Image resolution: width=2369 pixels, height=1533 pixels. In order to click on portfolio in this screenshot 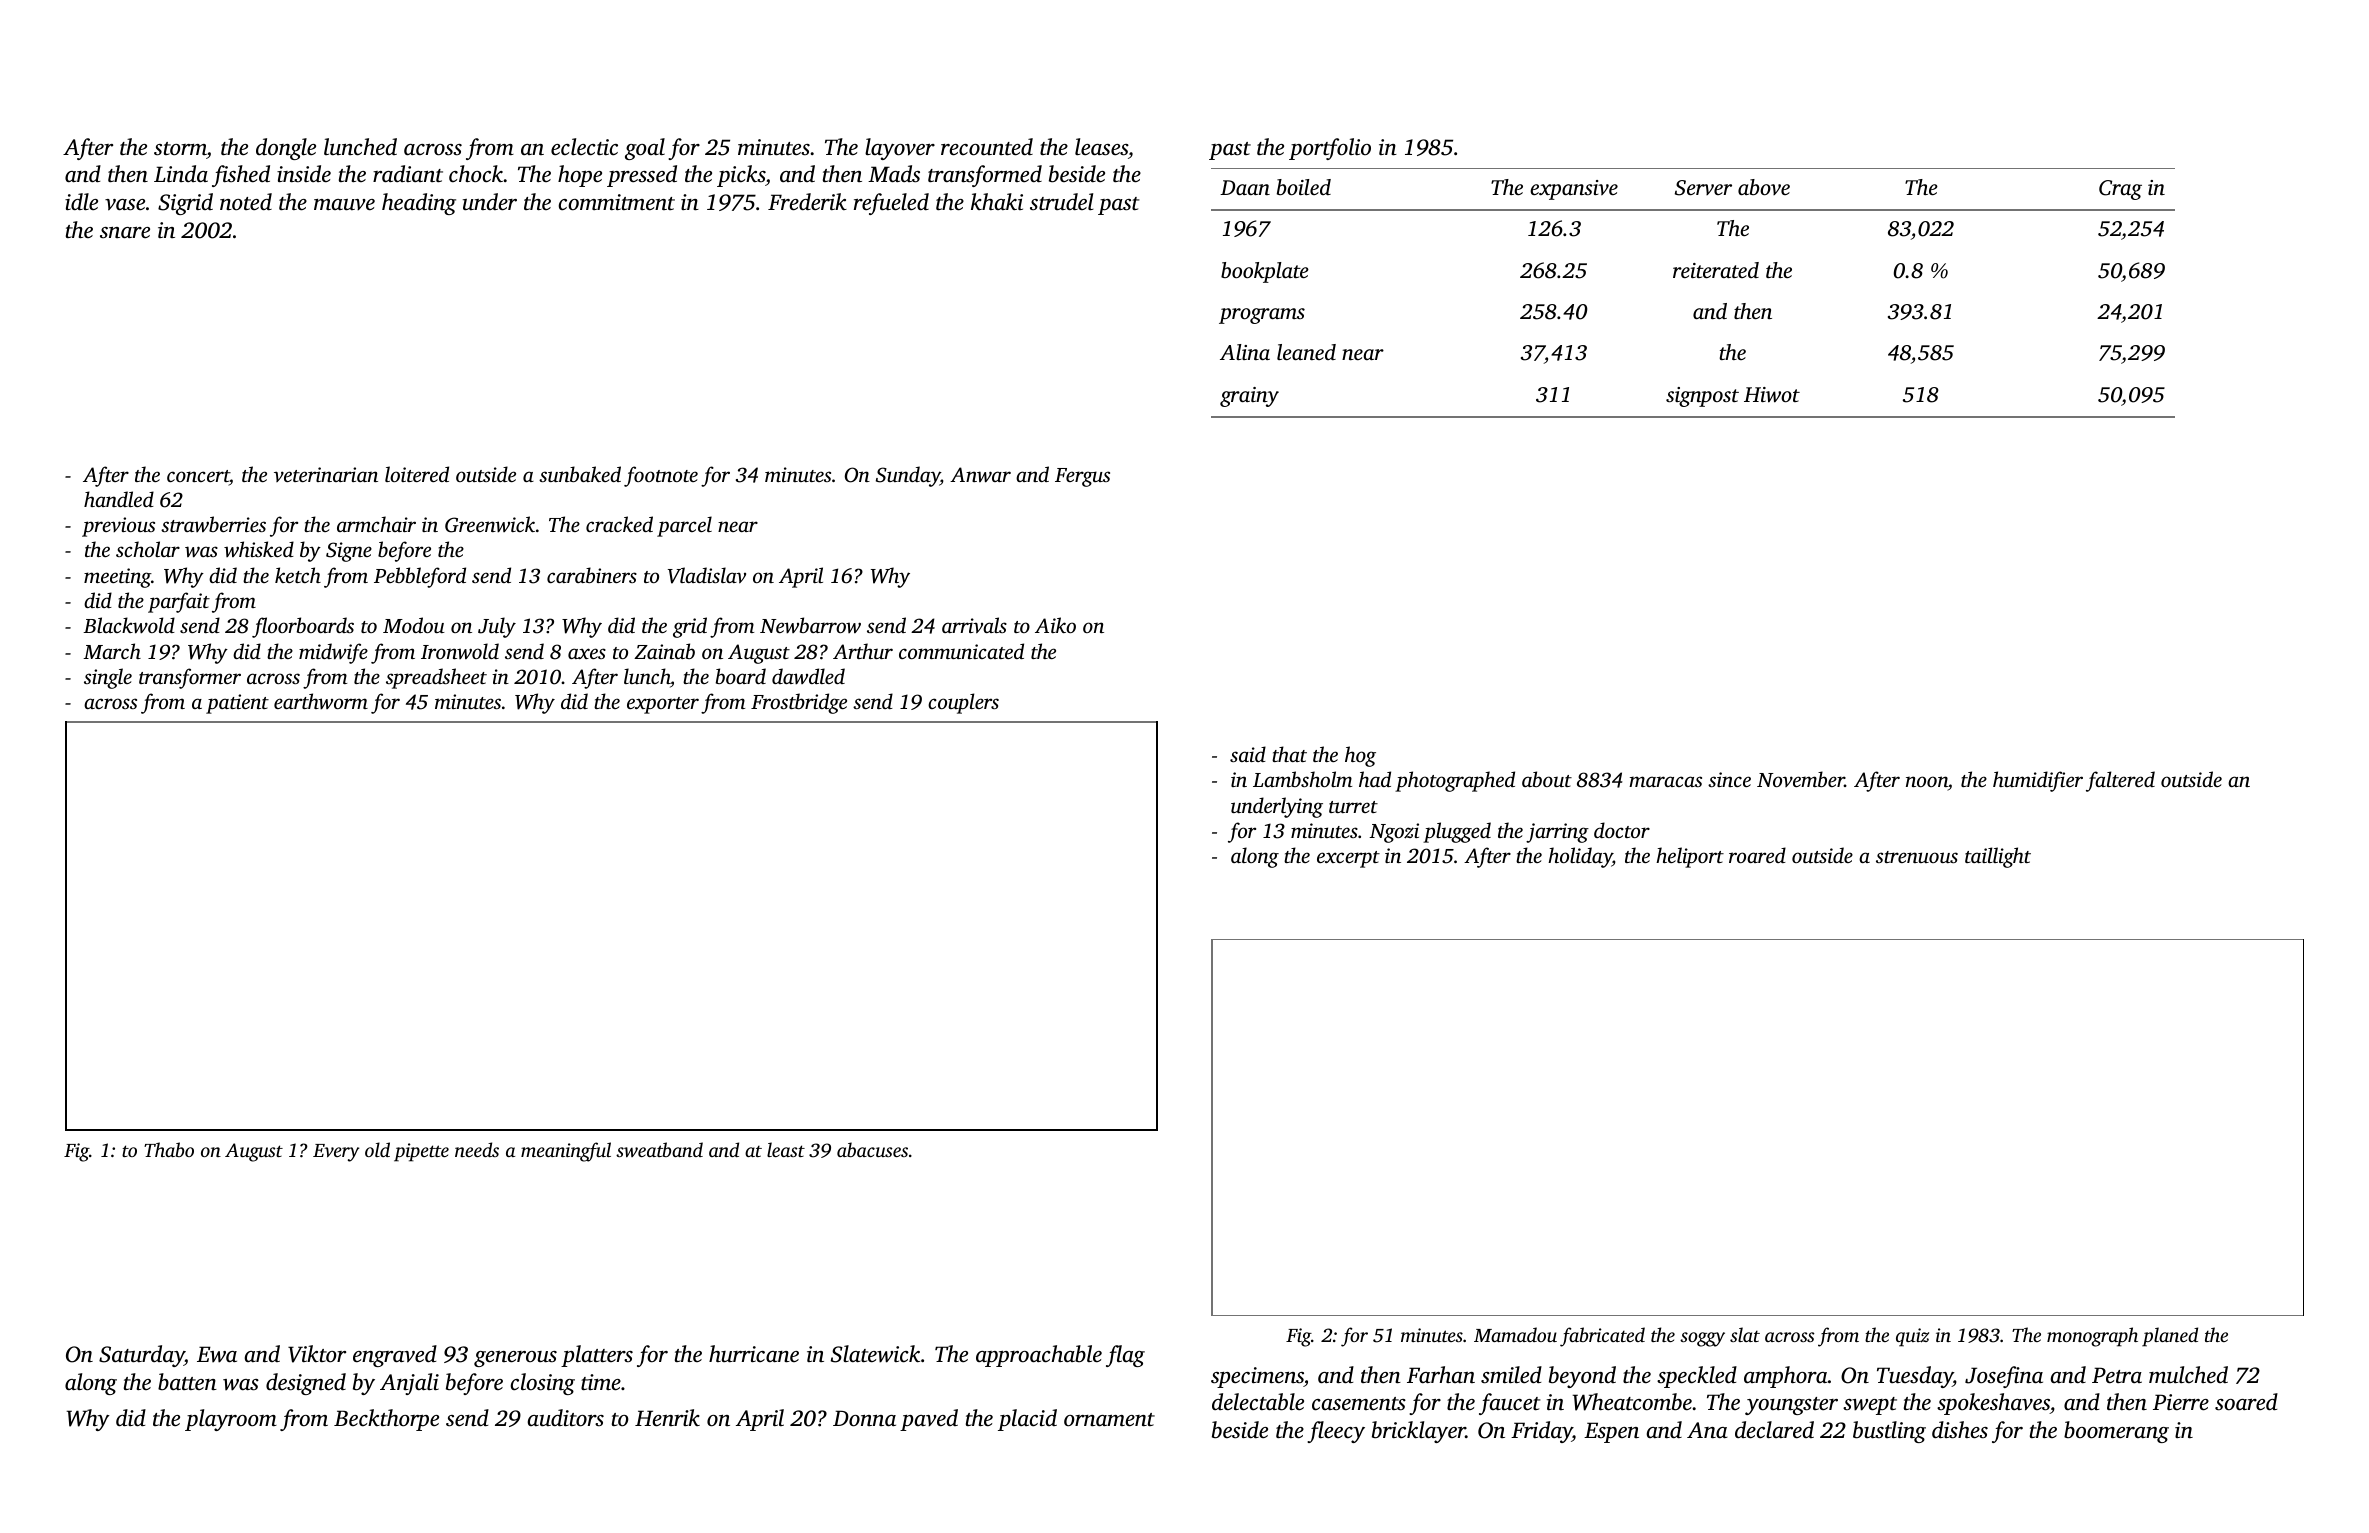, I will do `click(1330, 149)`.
